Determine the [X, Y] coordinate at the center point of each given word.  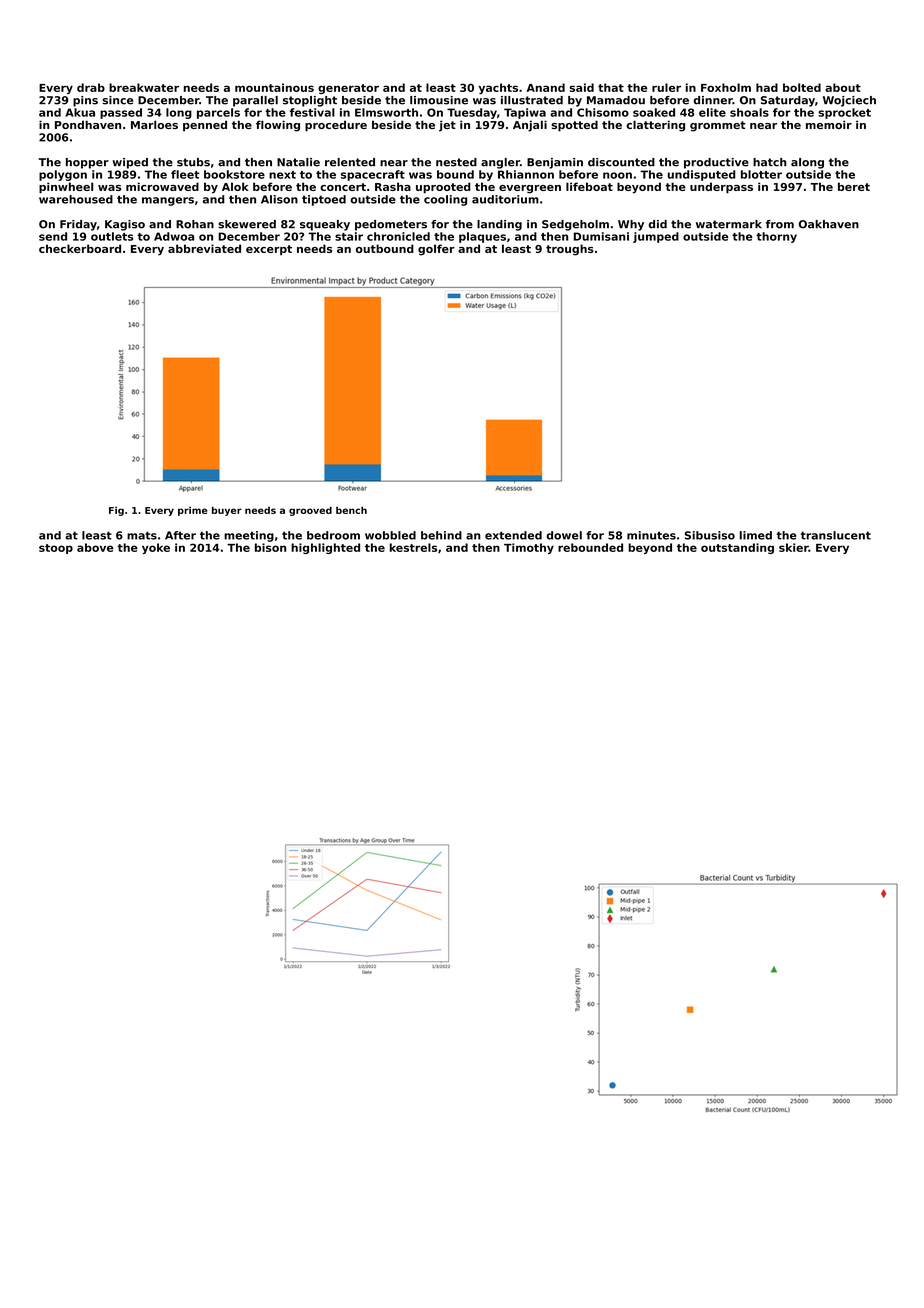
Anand [546, 87]
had [767, 87]
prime [192, 511]
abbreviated [204, 248]
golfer [436, 250]
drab [91, 87]
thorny [776, 237]
